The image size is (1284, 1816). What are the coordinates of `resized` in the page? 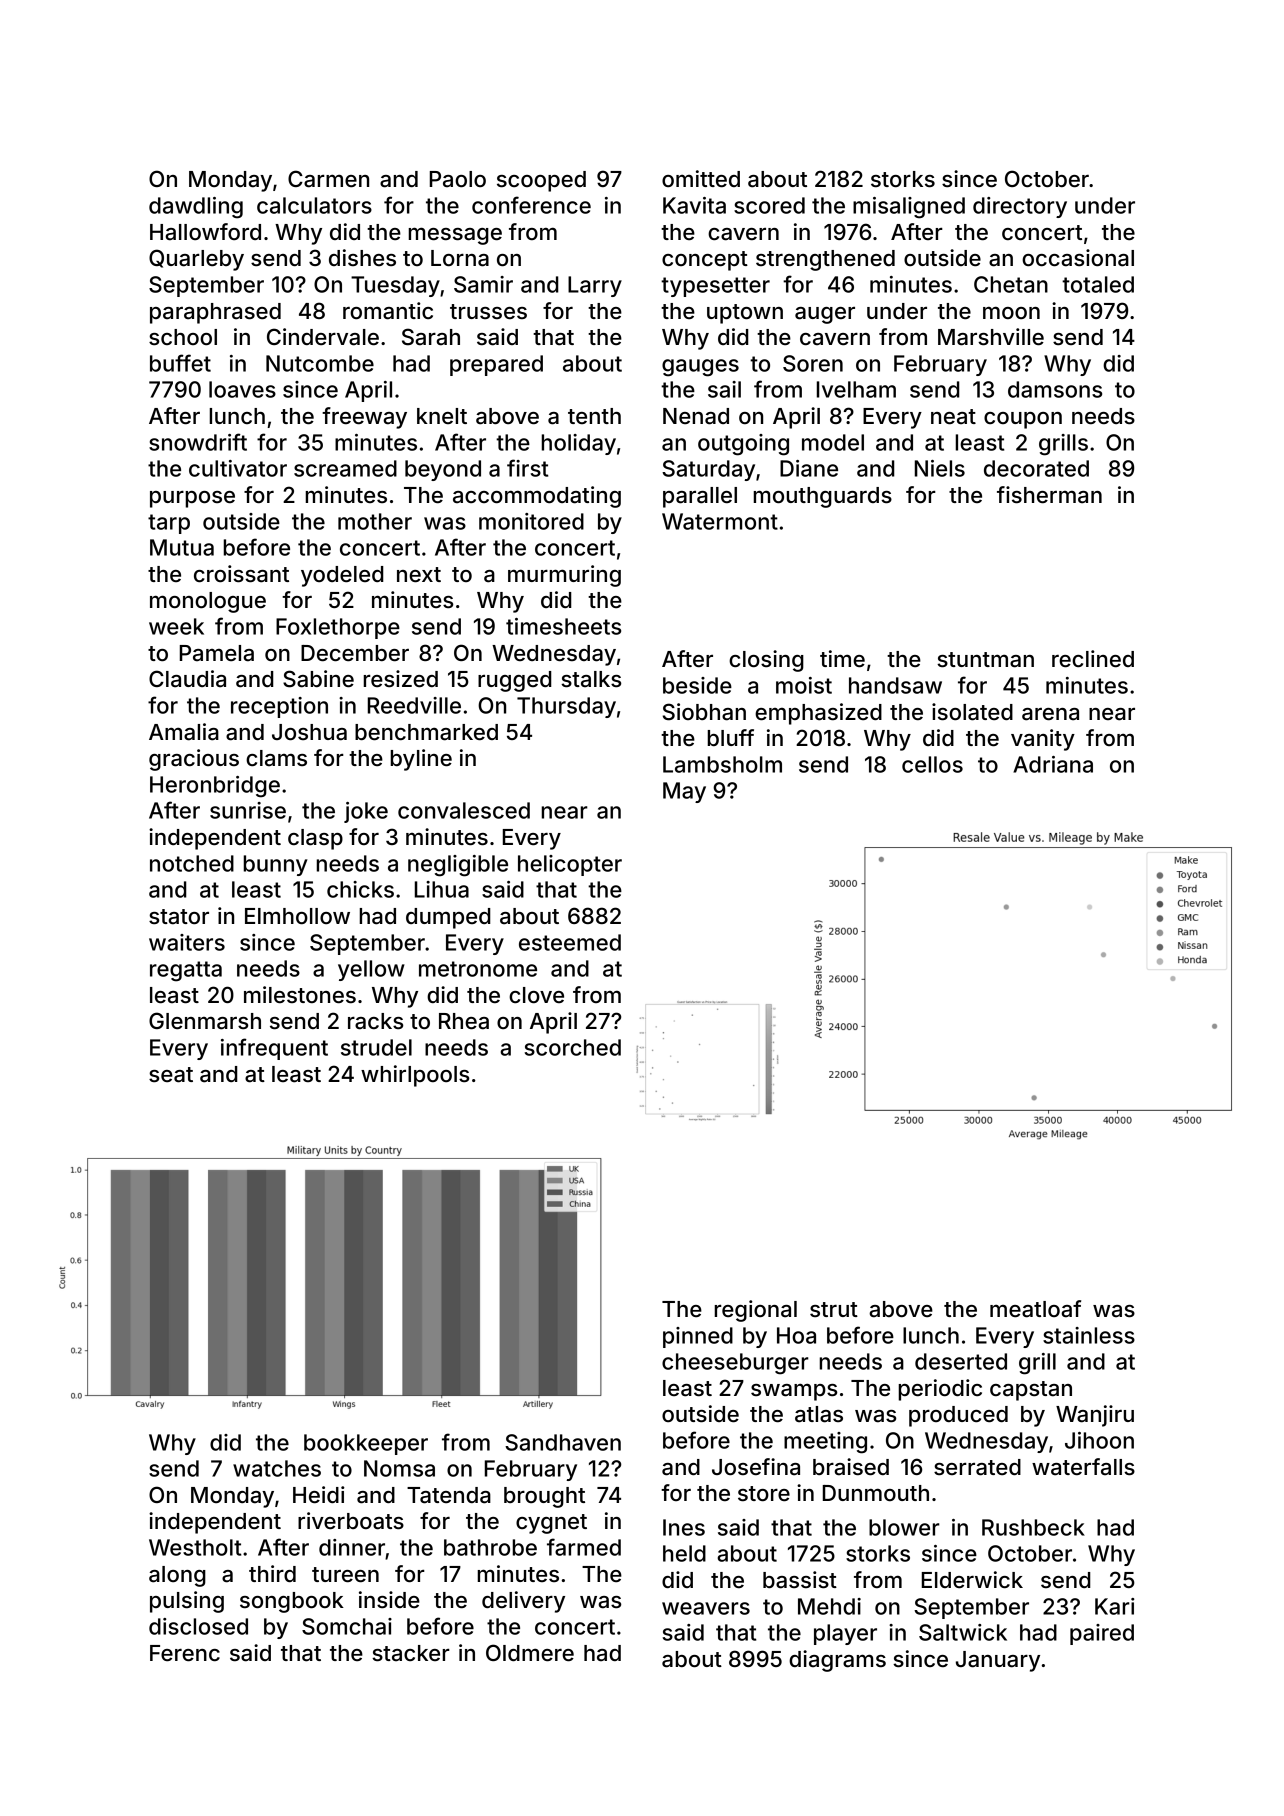 It's located at (401, 679).
